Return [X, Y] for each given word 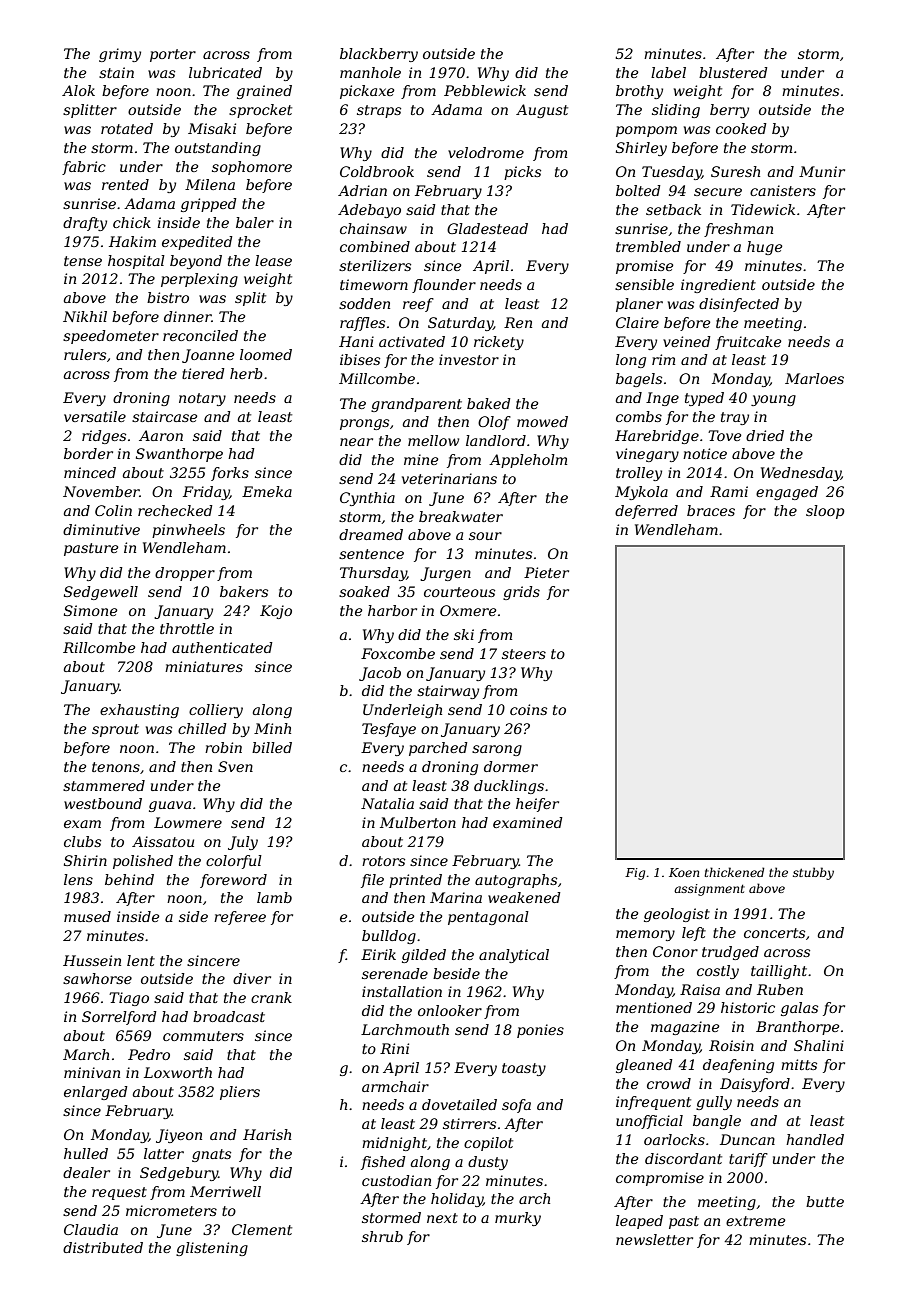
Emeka [267, 491]
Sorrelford [119, 1018]
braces [711, 510]
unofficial [649, 1122]
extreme [755, 1221]
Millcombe [377, 378]
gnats [211, 1155]
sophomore [252, 168]
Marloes [814, 378]
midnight [394, 1144]
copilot [488, 1144]
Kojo [276, 612]
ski [464, 634]
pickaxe [367, 92]
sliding [676, 111]
